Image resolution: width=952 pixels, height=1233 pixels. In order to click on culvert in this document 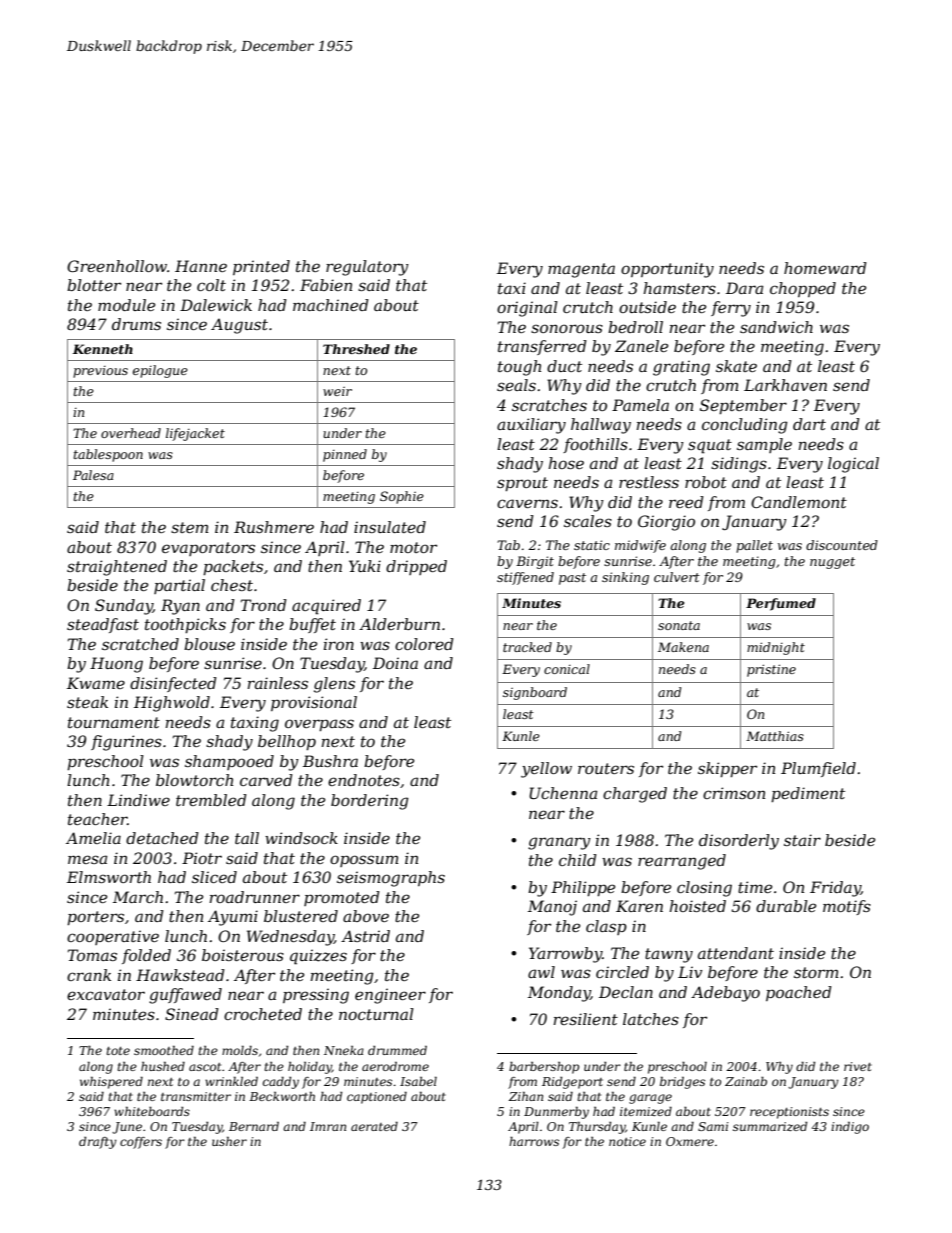, I will do `click(677, 577)`.
